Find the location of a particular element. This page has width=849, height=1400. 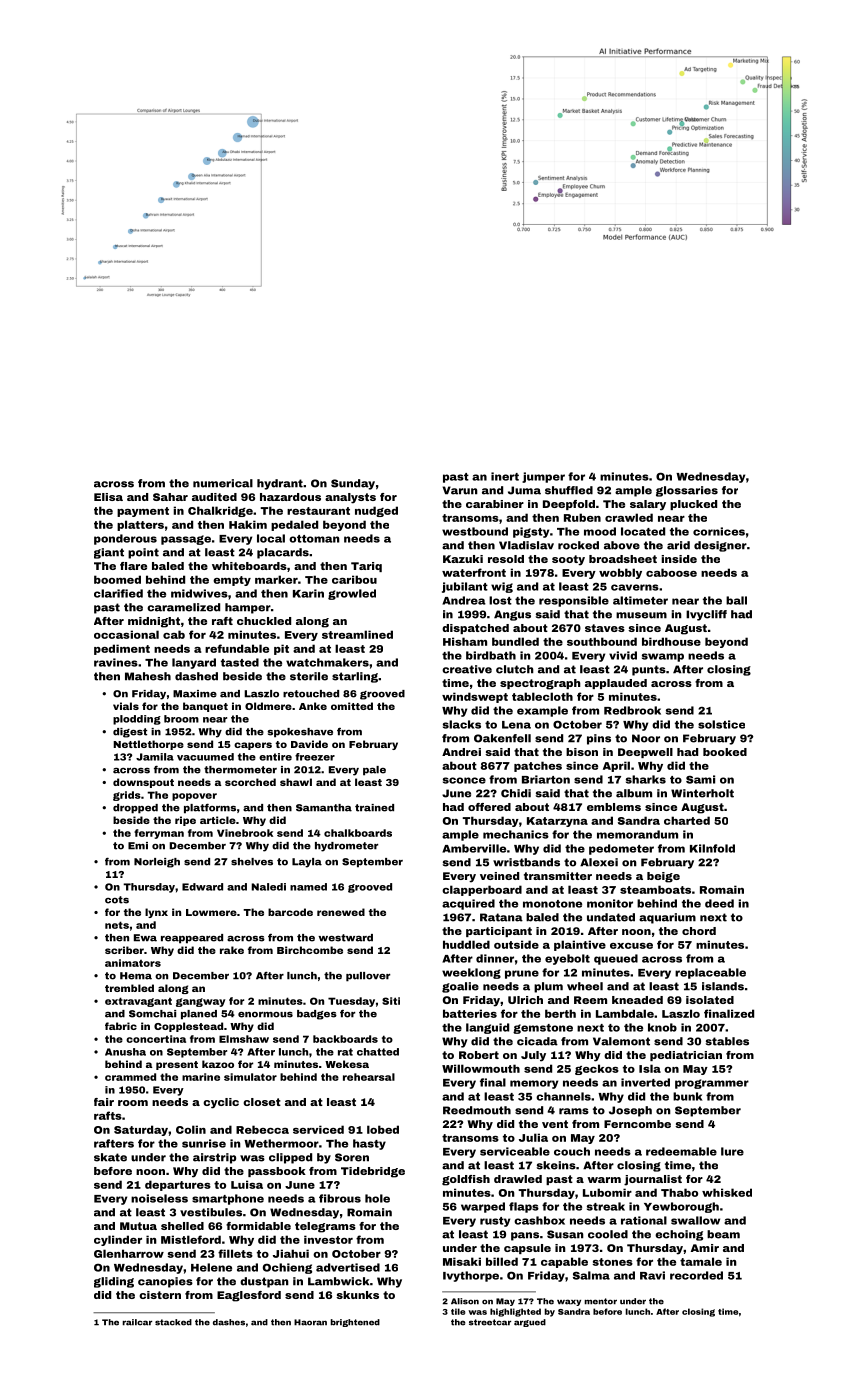

cistern is located at coordinates (160, 1295).
